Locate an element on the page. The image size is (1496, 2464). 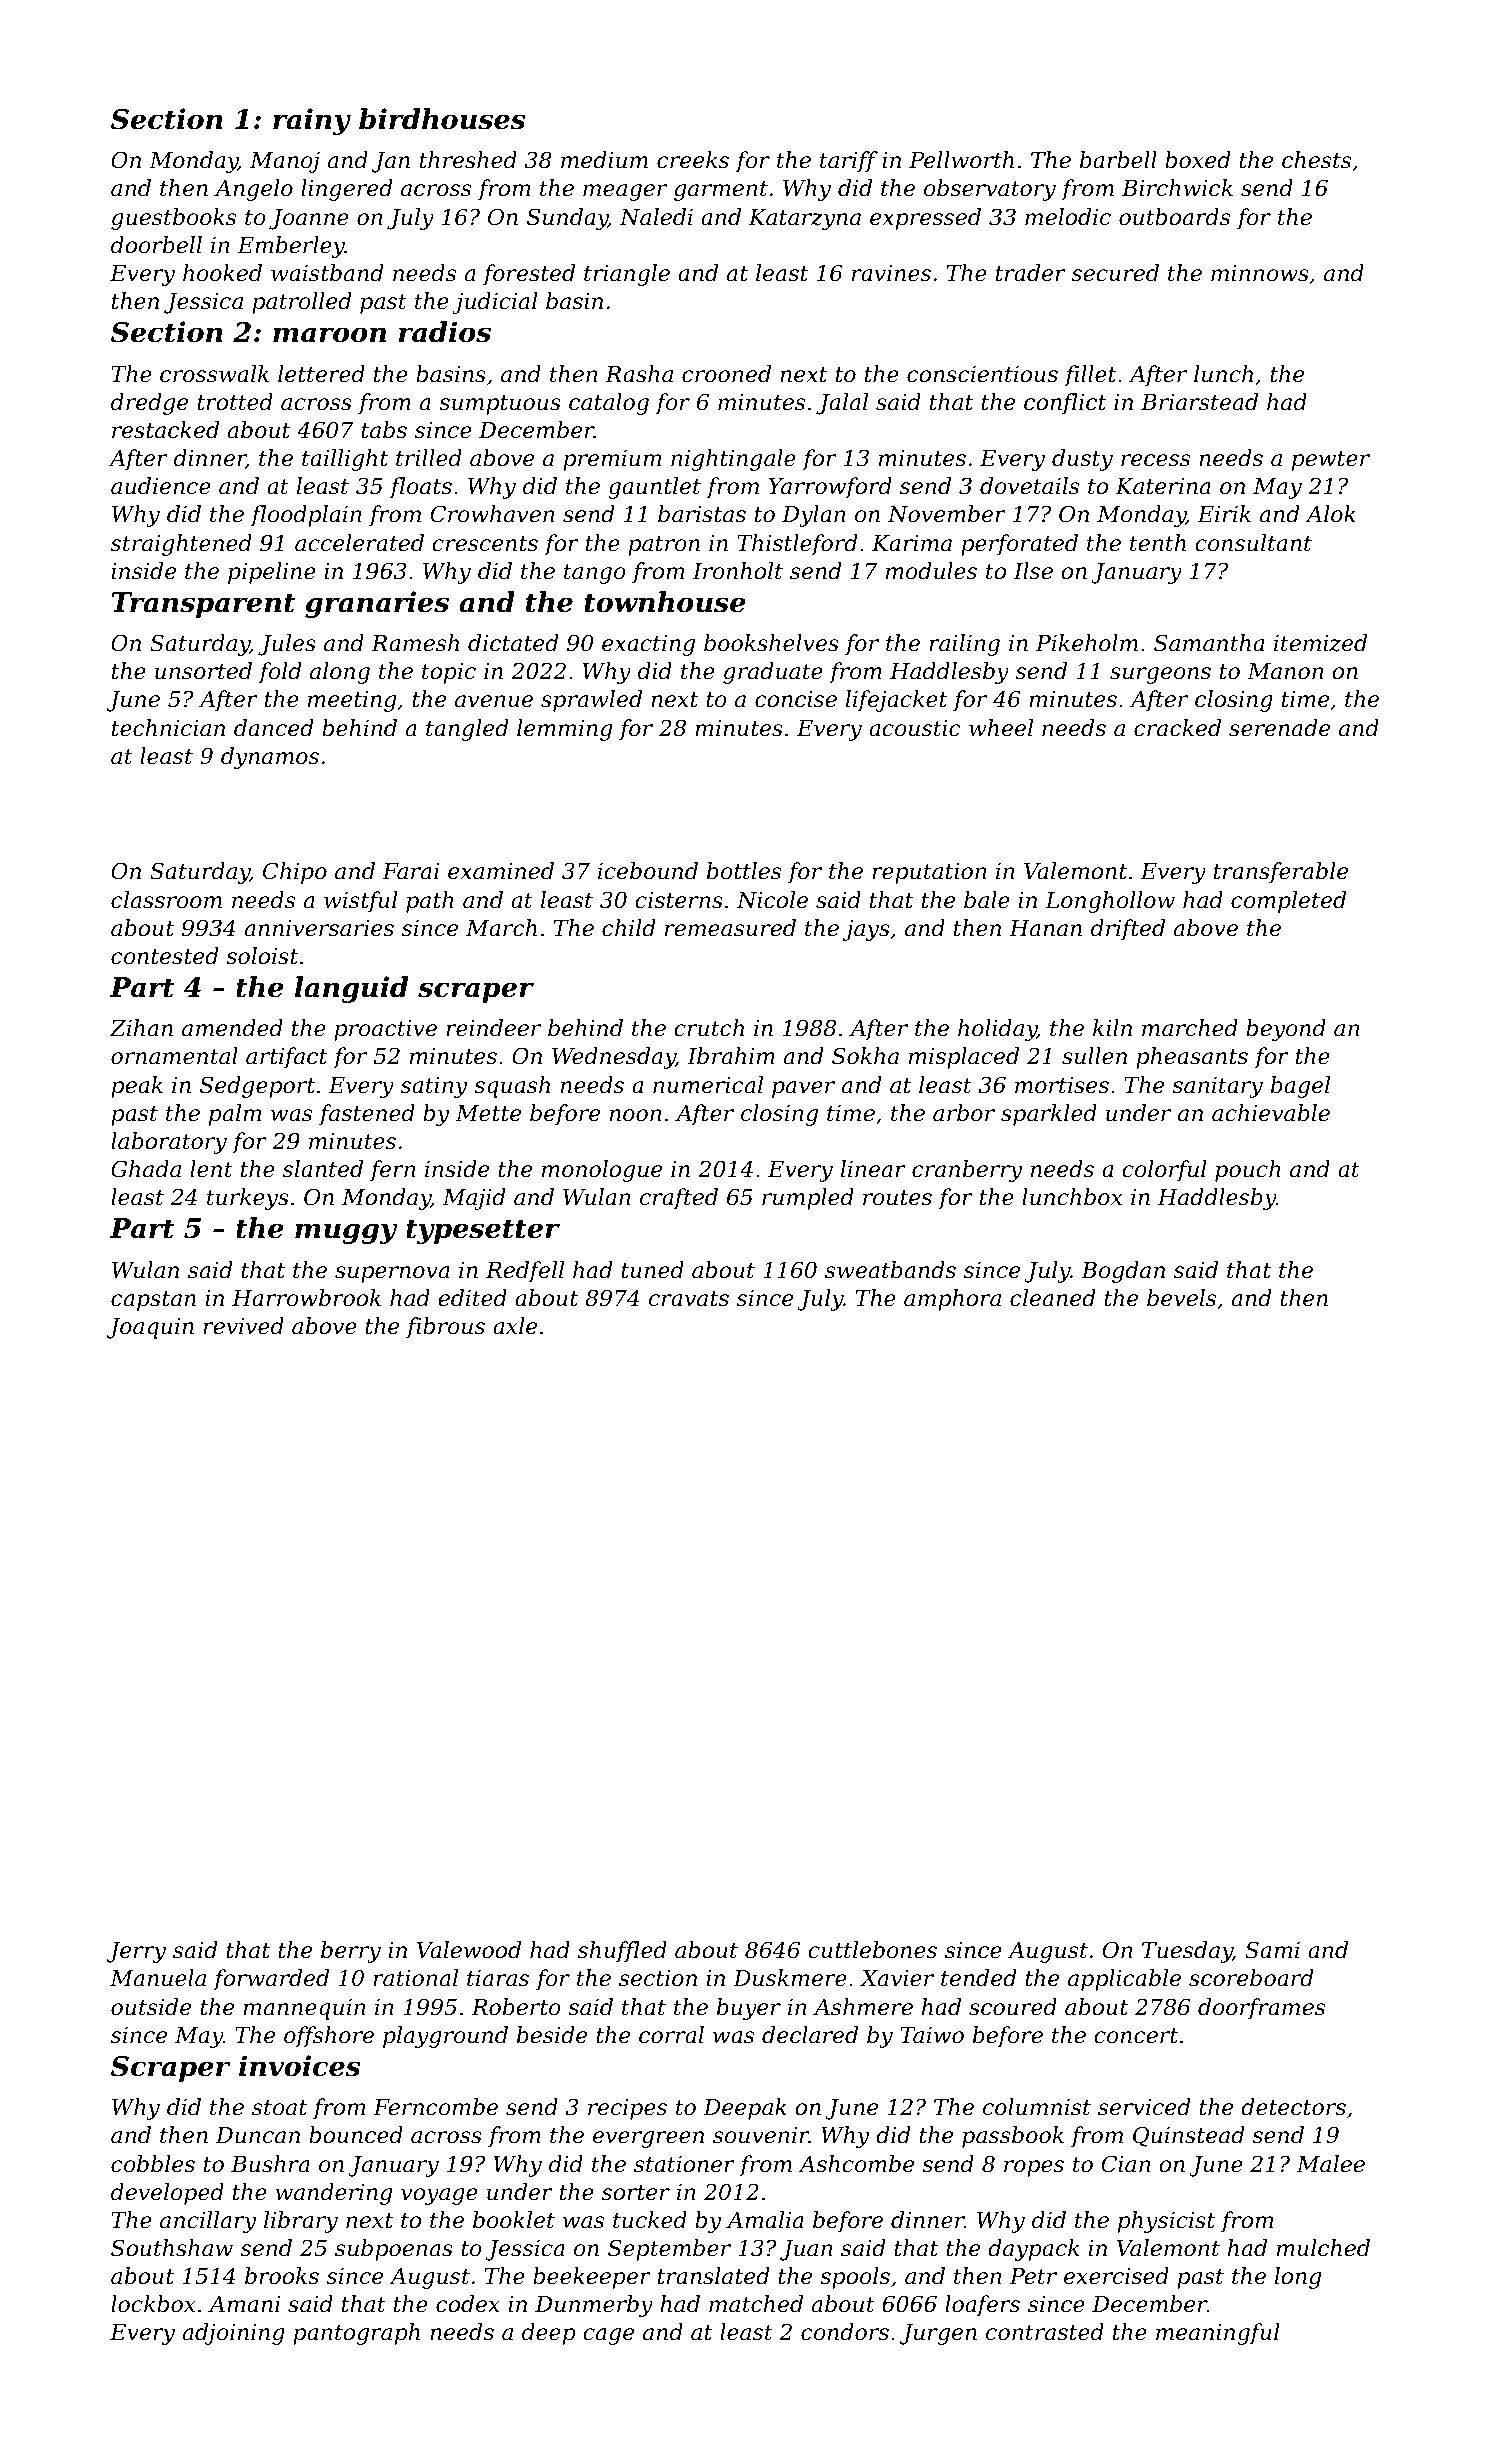
restacked is located at coordinates (165, 430).
